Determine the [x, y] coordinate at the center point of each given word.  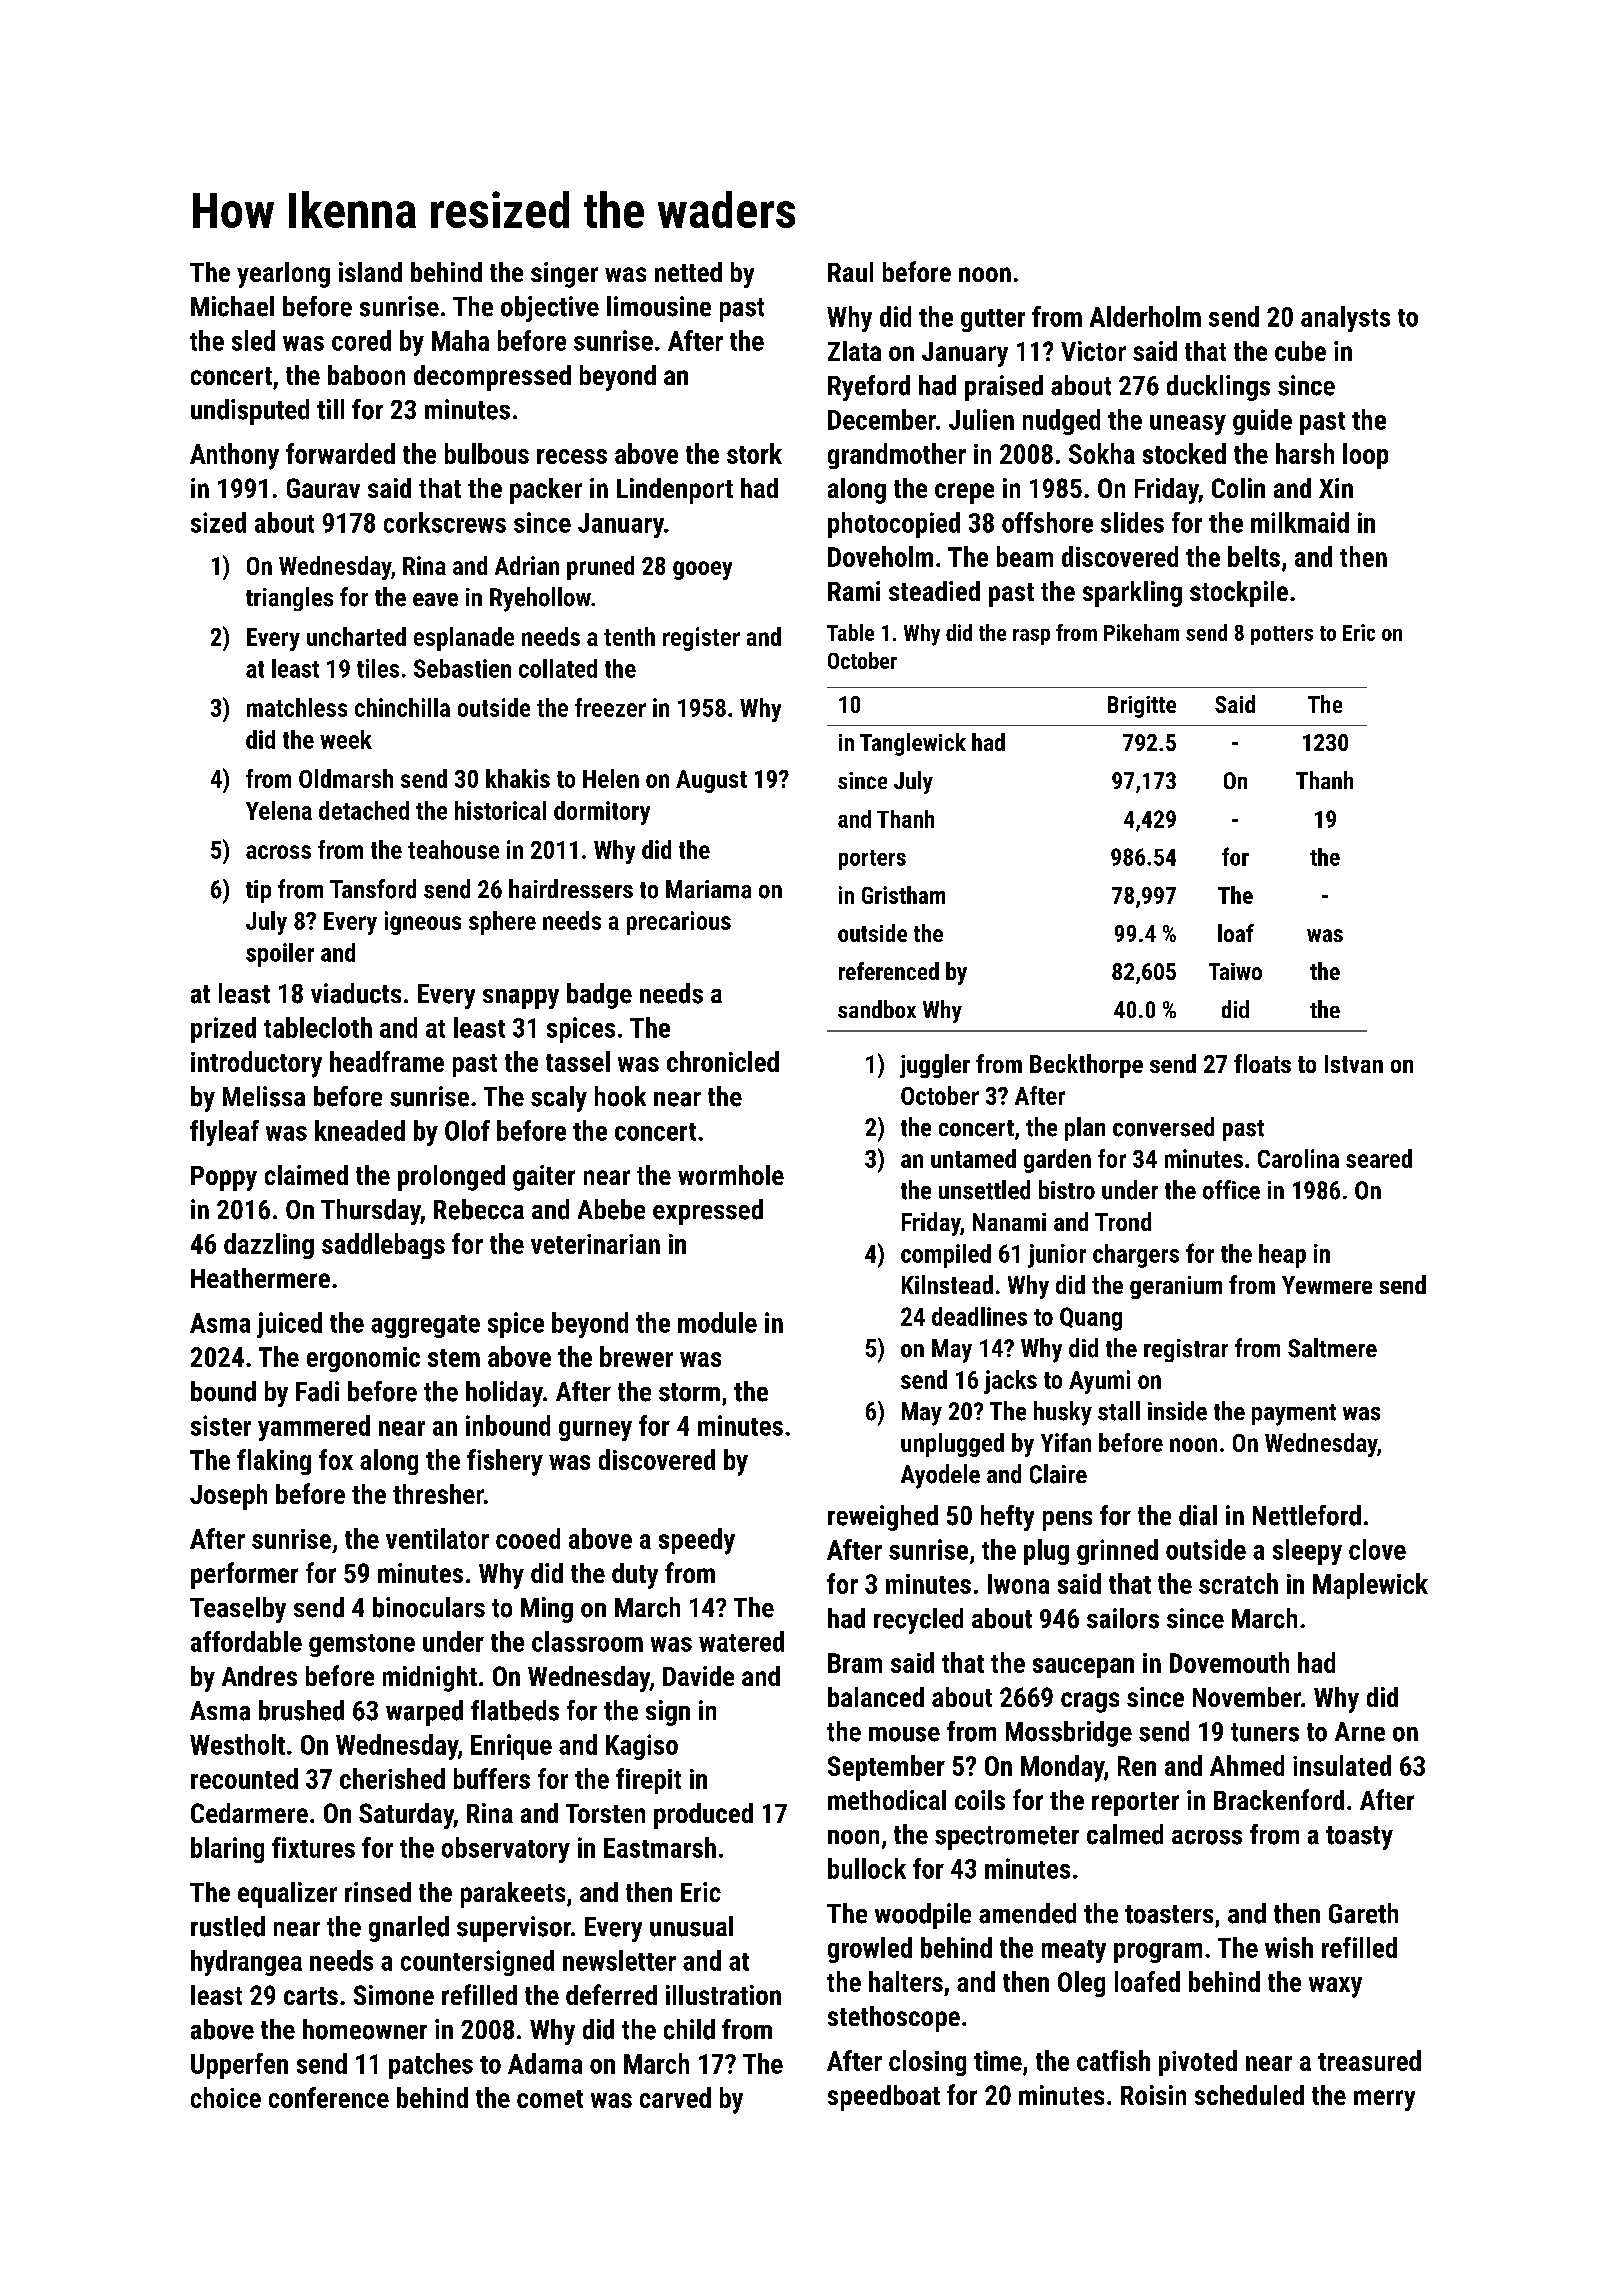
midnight [430, 1679]
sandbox [877, 1009]
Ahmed [1247, 1765]
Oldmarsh [346, 778]
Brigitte [1142, 707]
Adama [545, 2063]
